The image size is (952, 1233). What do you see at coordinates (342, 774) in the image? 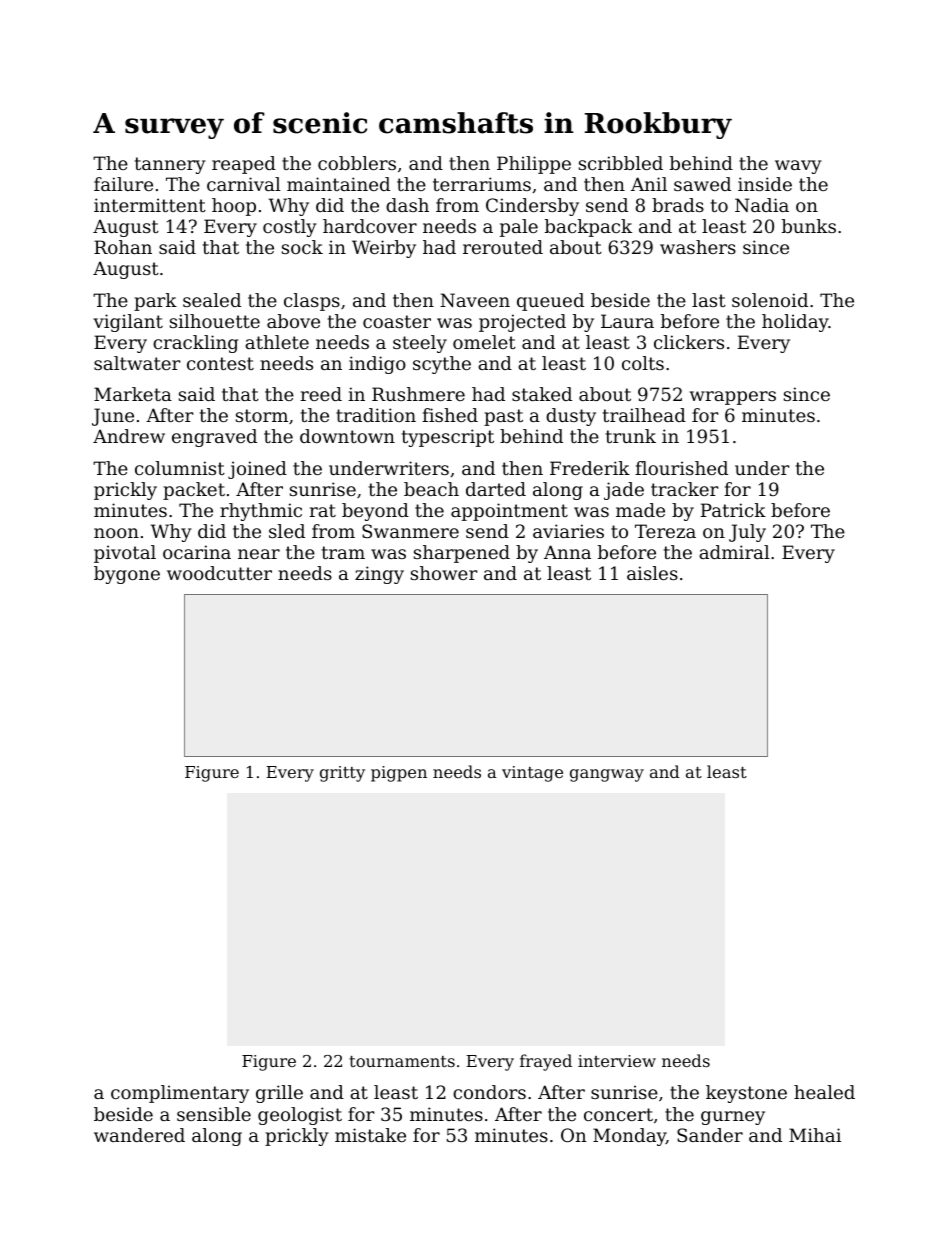
I see `gritty` at bounding box center [342, 774].
